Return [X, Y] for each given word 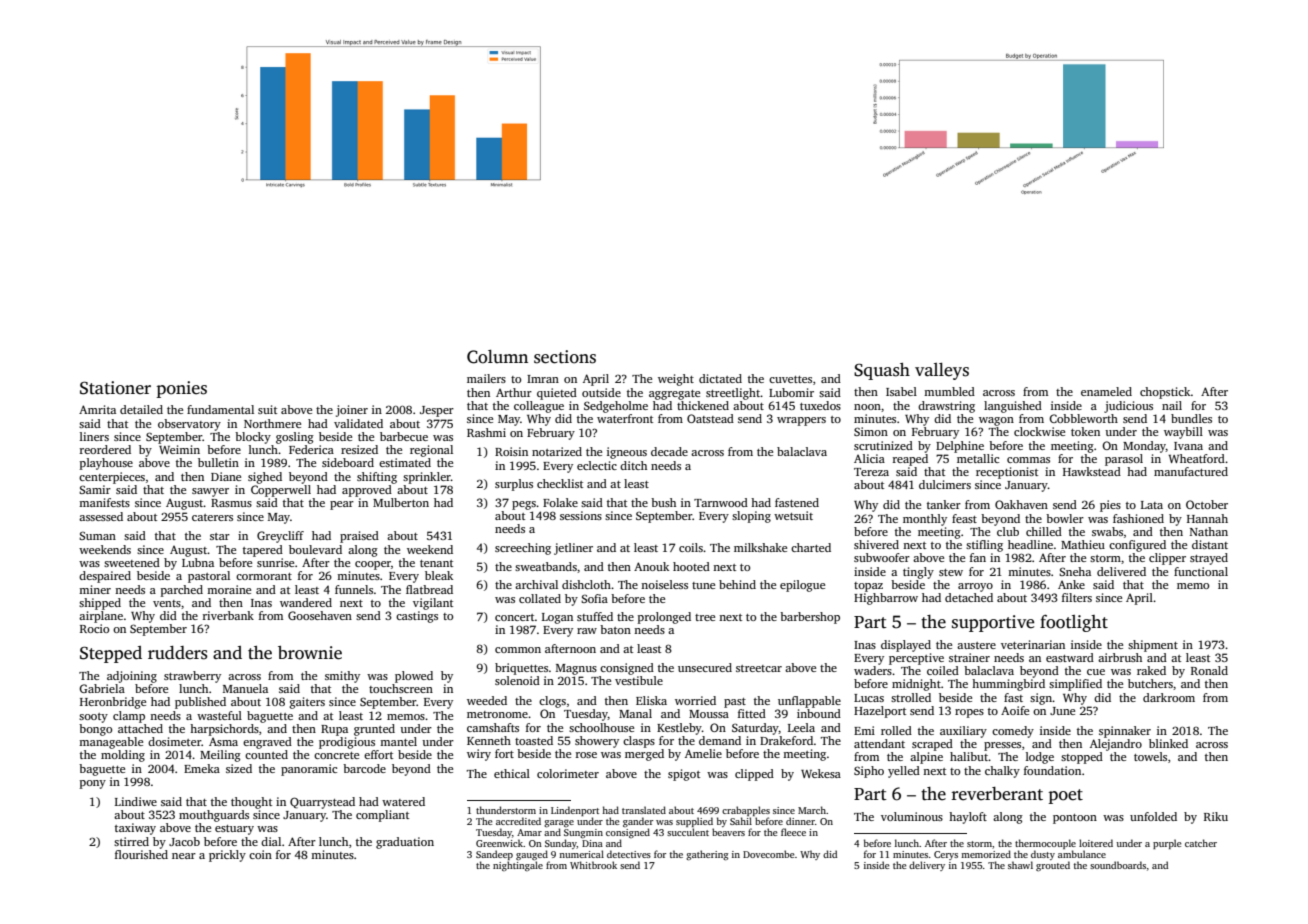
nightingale [518, 866]
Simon [871, 431]
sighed [265, 478]
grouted [1053, 866]
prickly [227, 856]
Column [497, 357]
